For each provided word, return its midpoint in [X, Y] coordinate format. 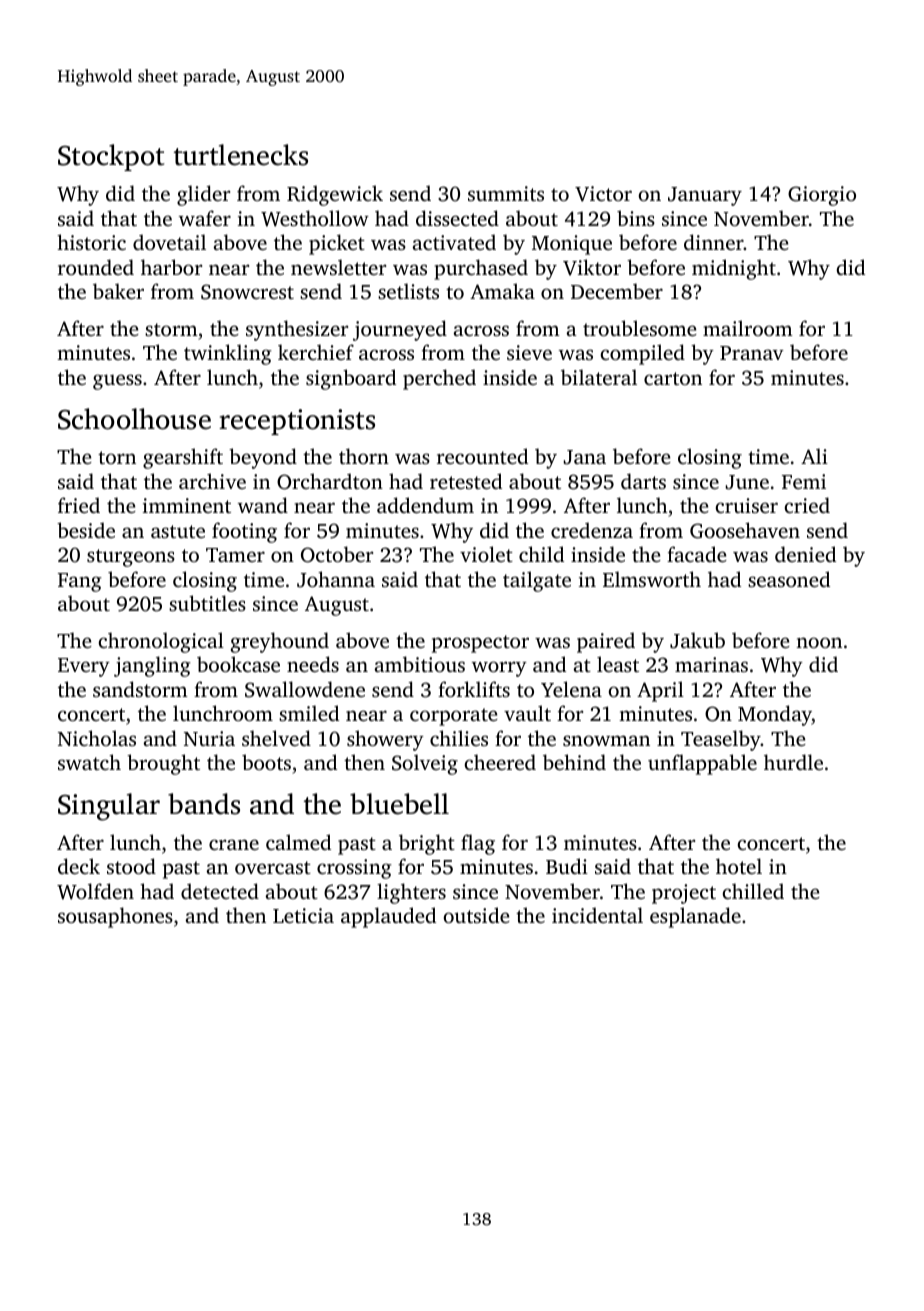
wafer [205, 218]
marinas [711, 664]
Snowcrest [247, 292]
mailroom [748, 328]
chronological [161, 642]
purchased [481, 269]
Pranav [752, 353]
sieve [529, 352]
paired [606, 642]
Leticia [303, 915]
